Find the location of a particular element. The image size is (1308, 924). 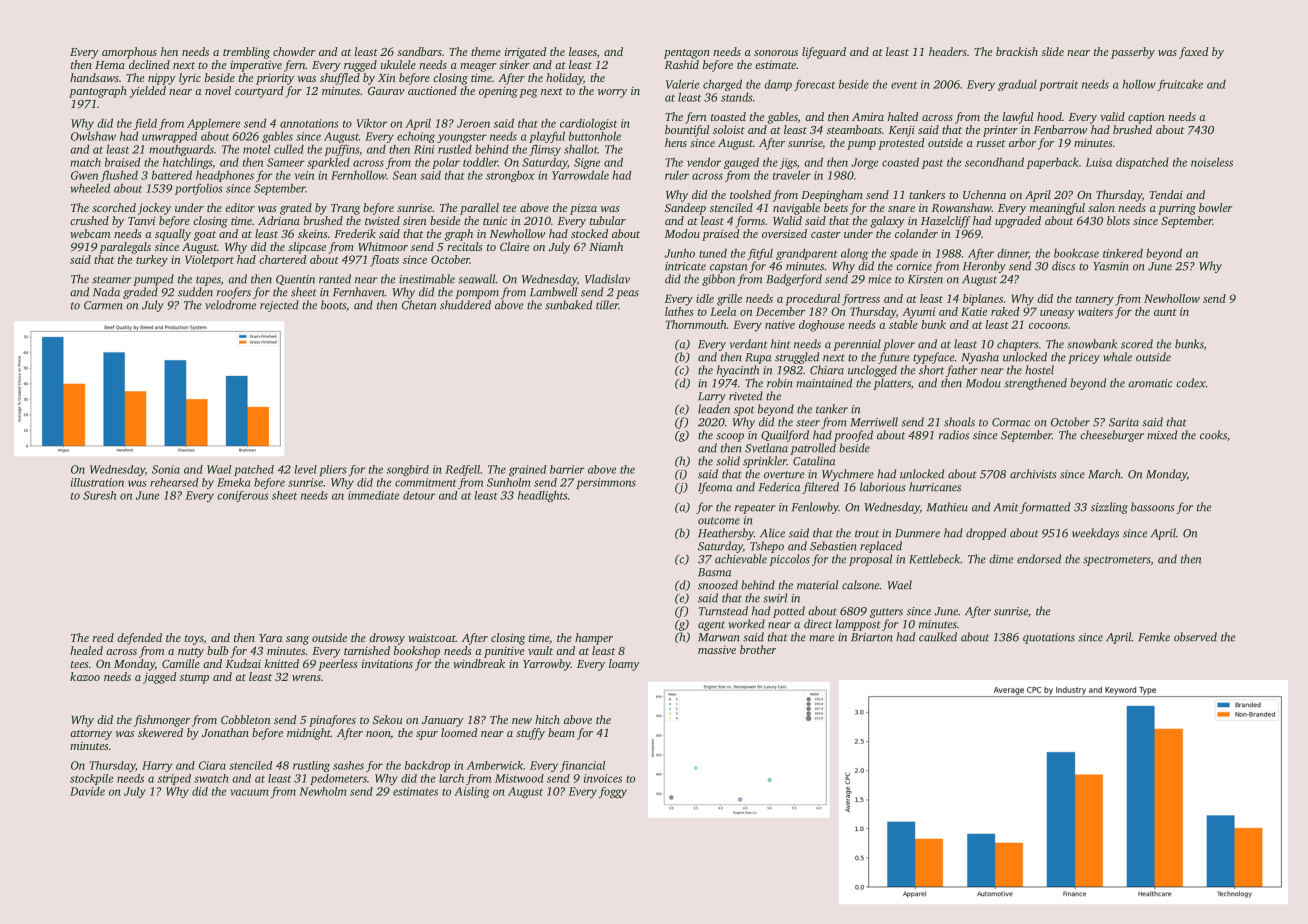

pizza is located at coordinates (583, 209).
